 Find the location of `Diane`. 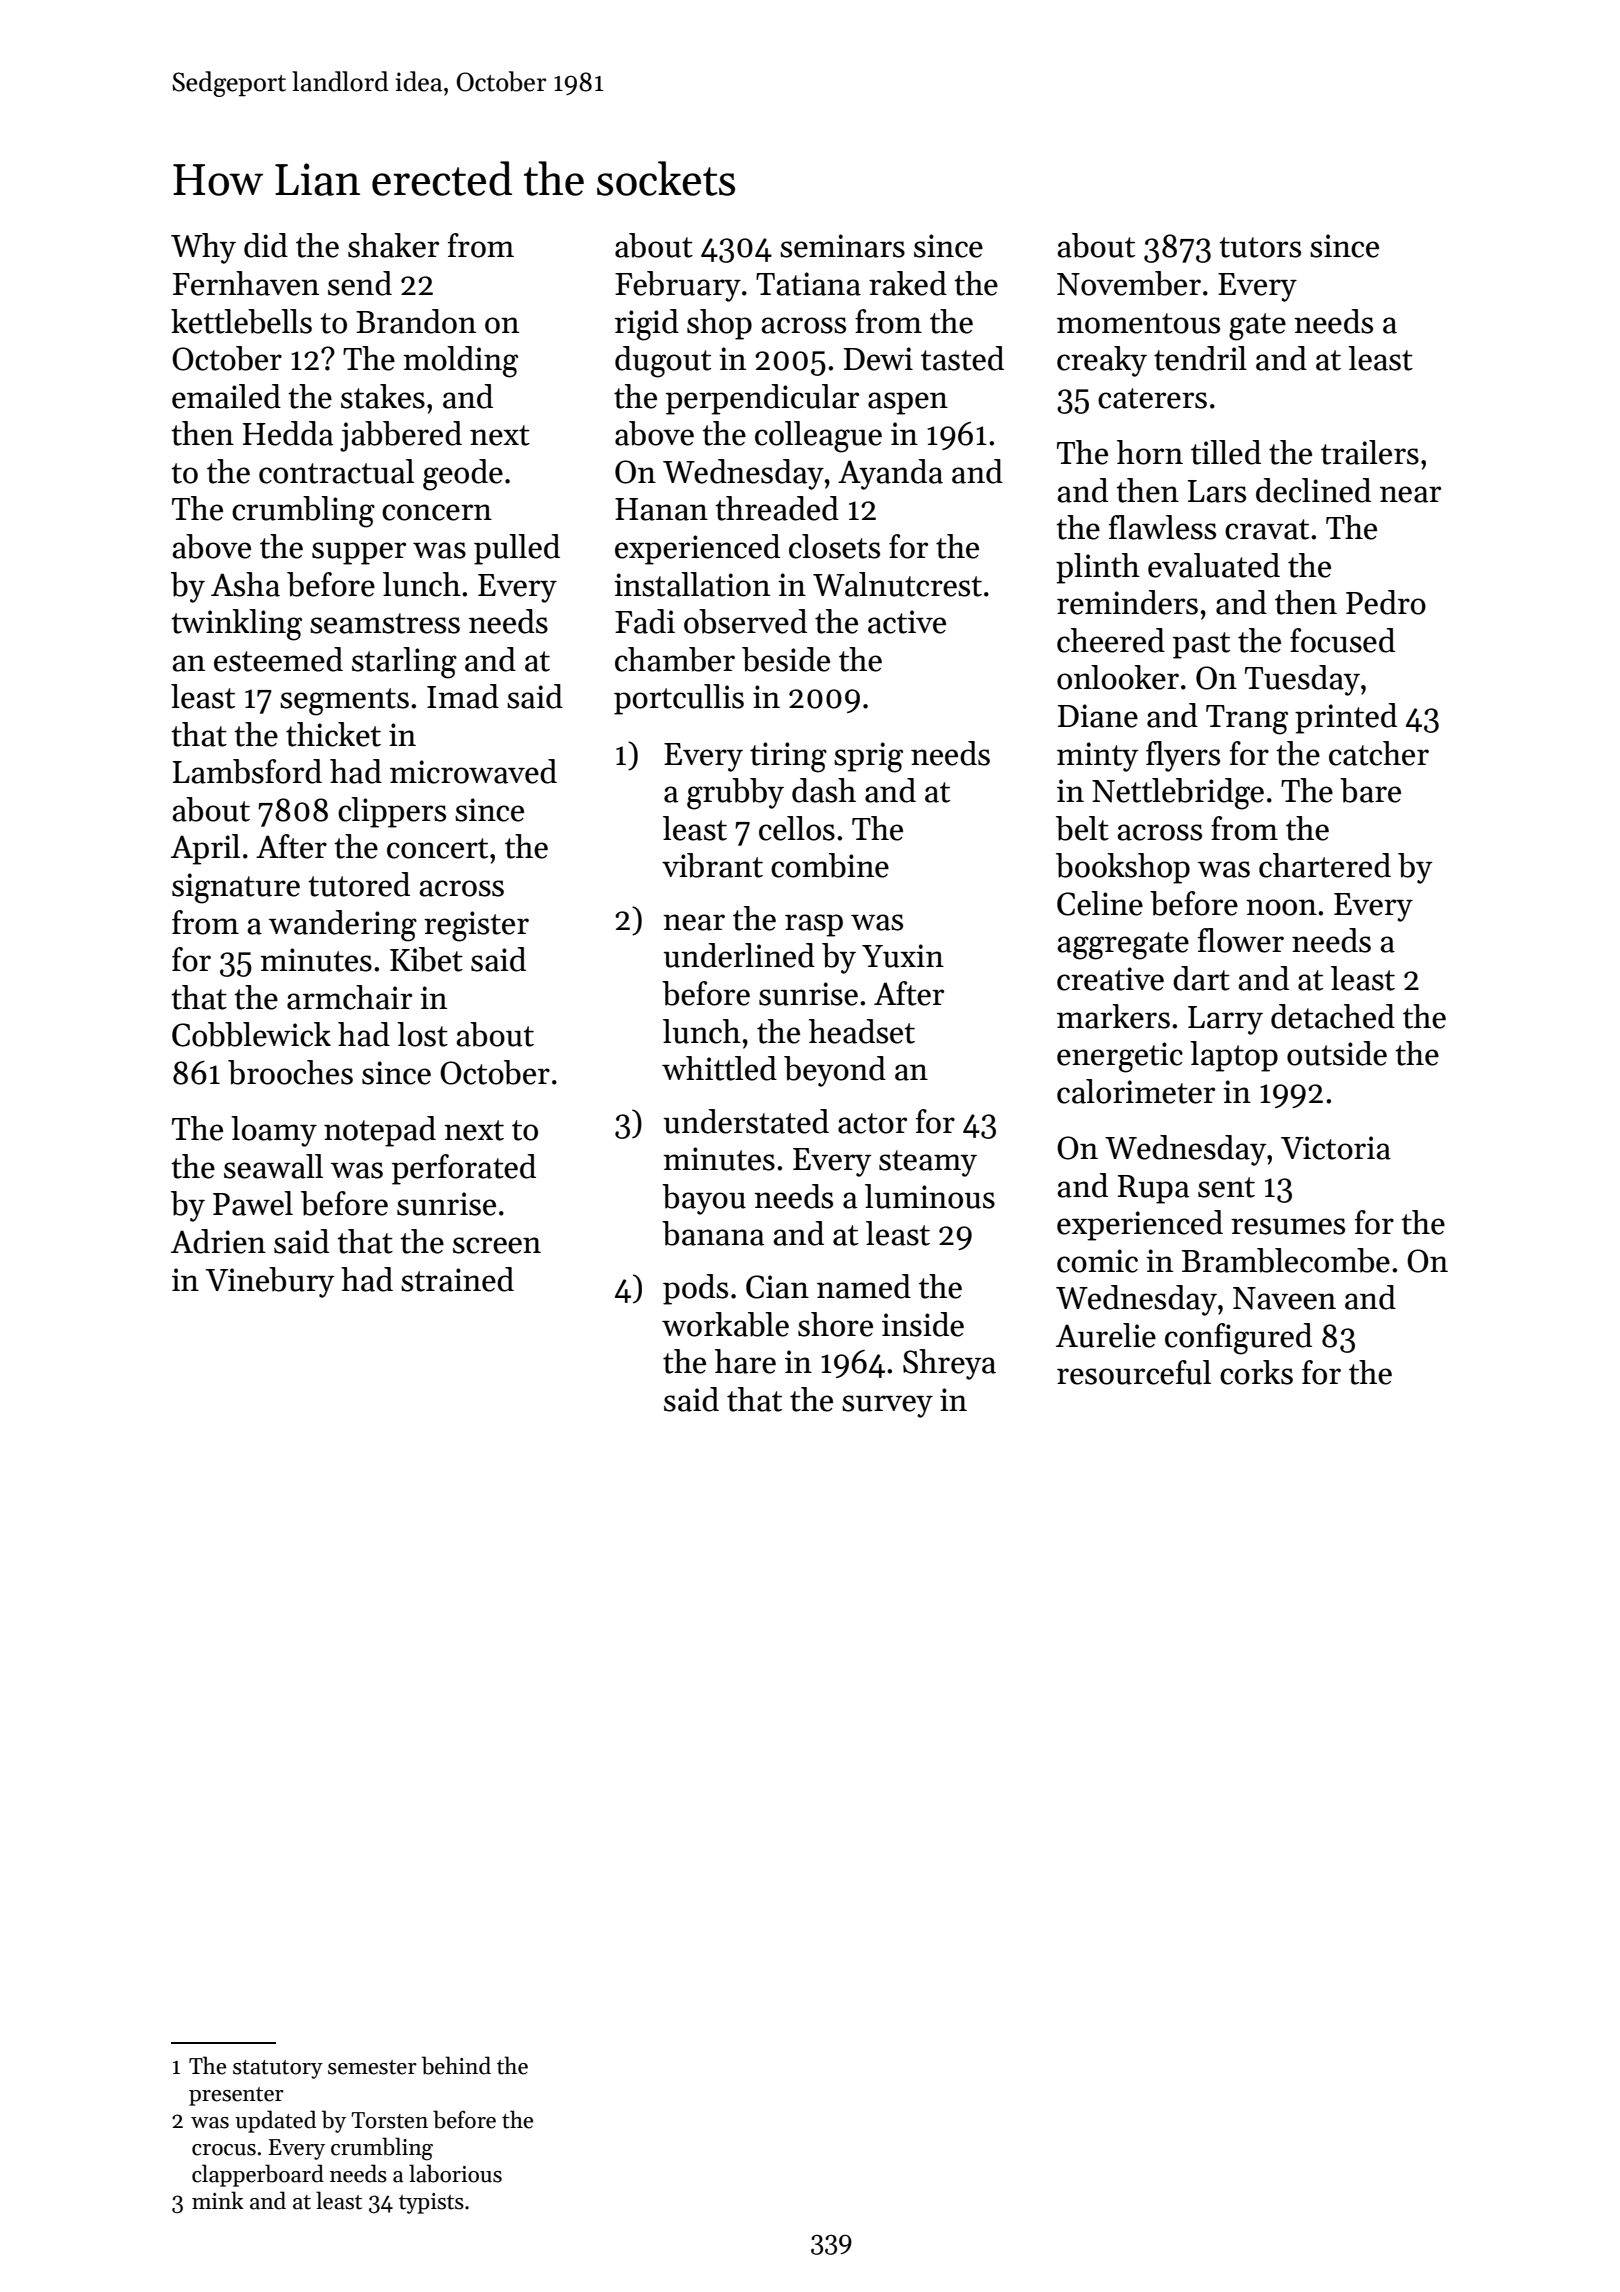

Diane is located at coordinates (1098, 716).
